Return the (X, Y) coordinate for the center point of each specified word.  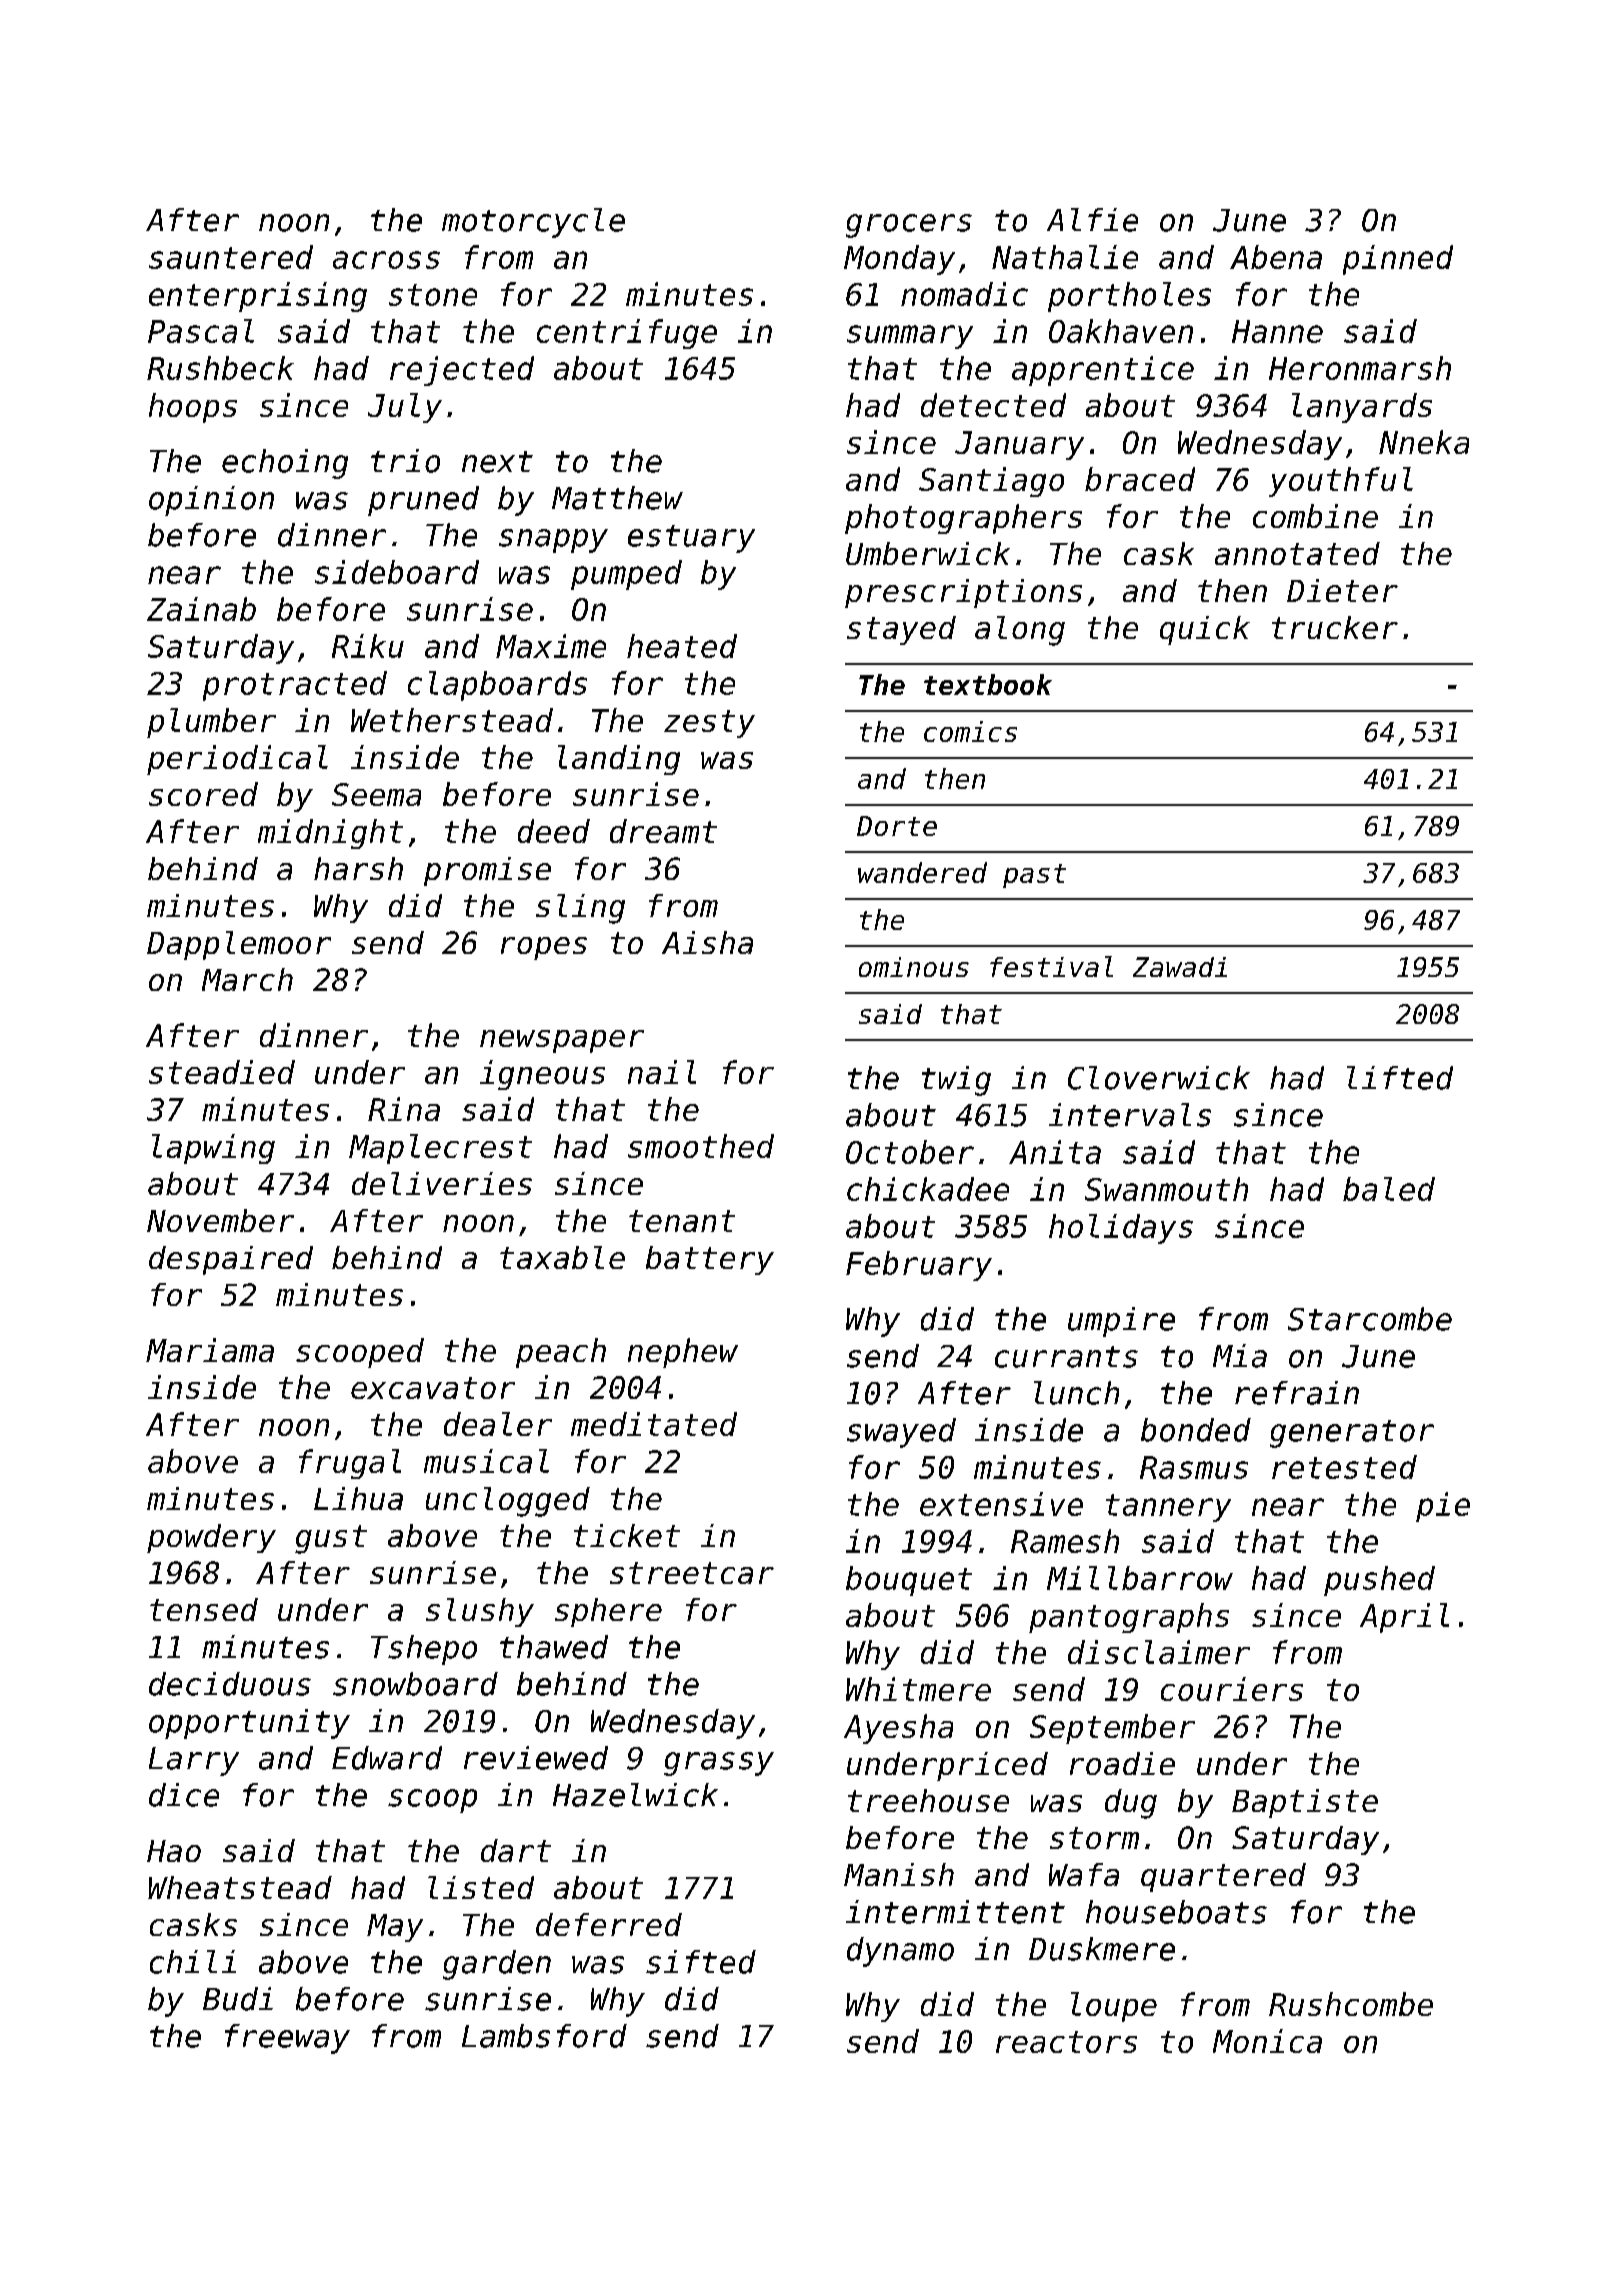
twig (956, 1081)
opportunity (249, 1724)
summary (910, 337)
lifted (1400, 1078)
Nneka (1424, 442)
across (386, 260)
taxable (562, 1257)
